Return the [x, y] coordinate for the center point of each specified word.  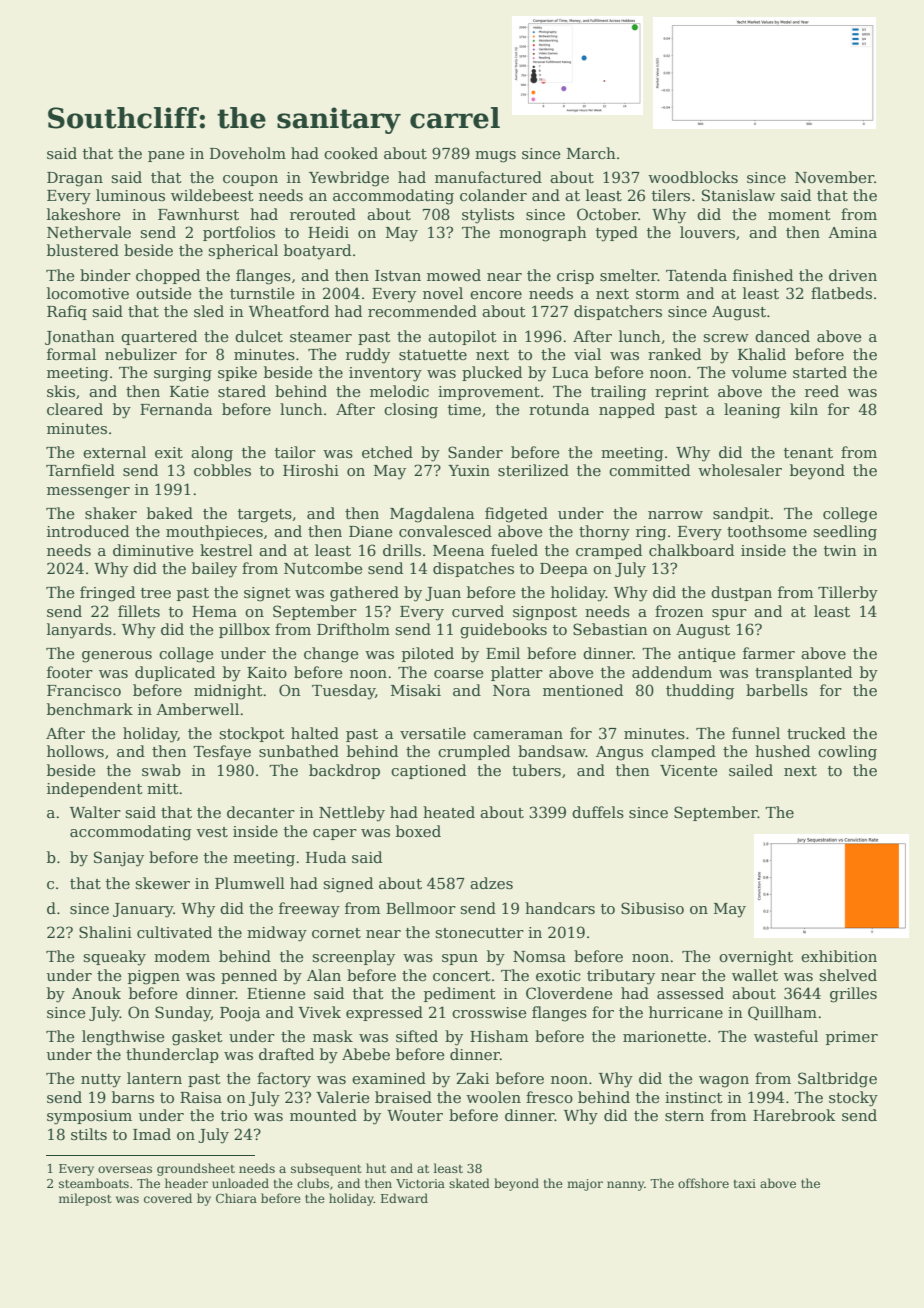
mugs [495, 157]
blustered [83, 250]
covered [168, 1198]
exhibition [839, 956]
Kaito [267, 672]
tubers [536, 770]
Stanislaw [738, 195]
